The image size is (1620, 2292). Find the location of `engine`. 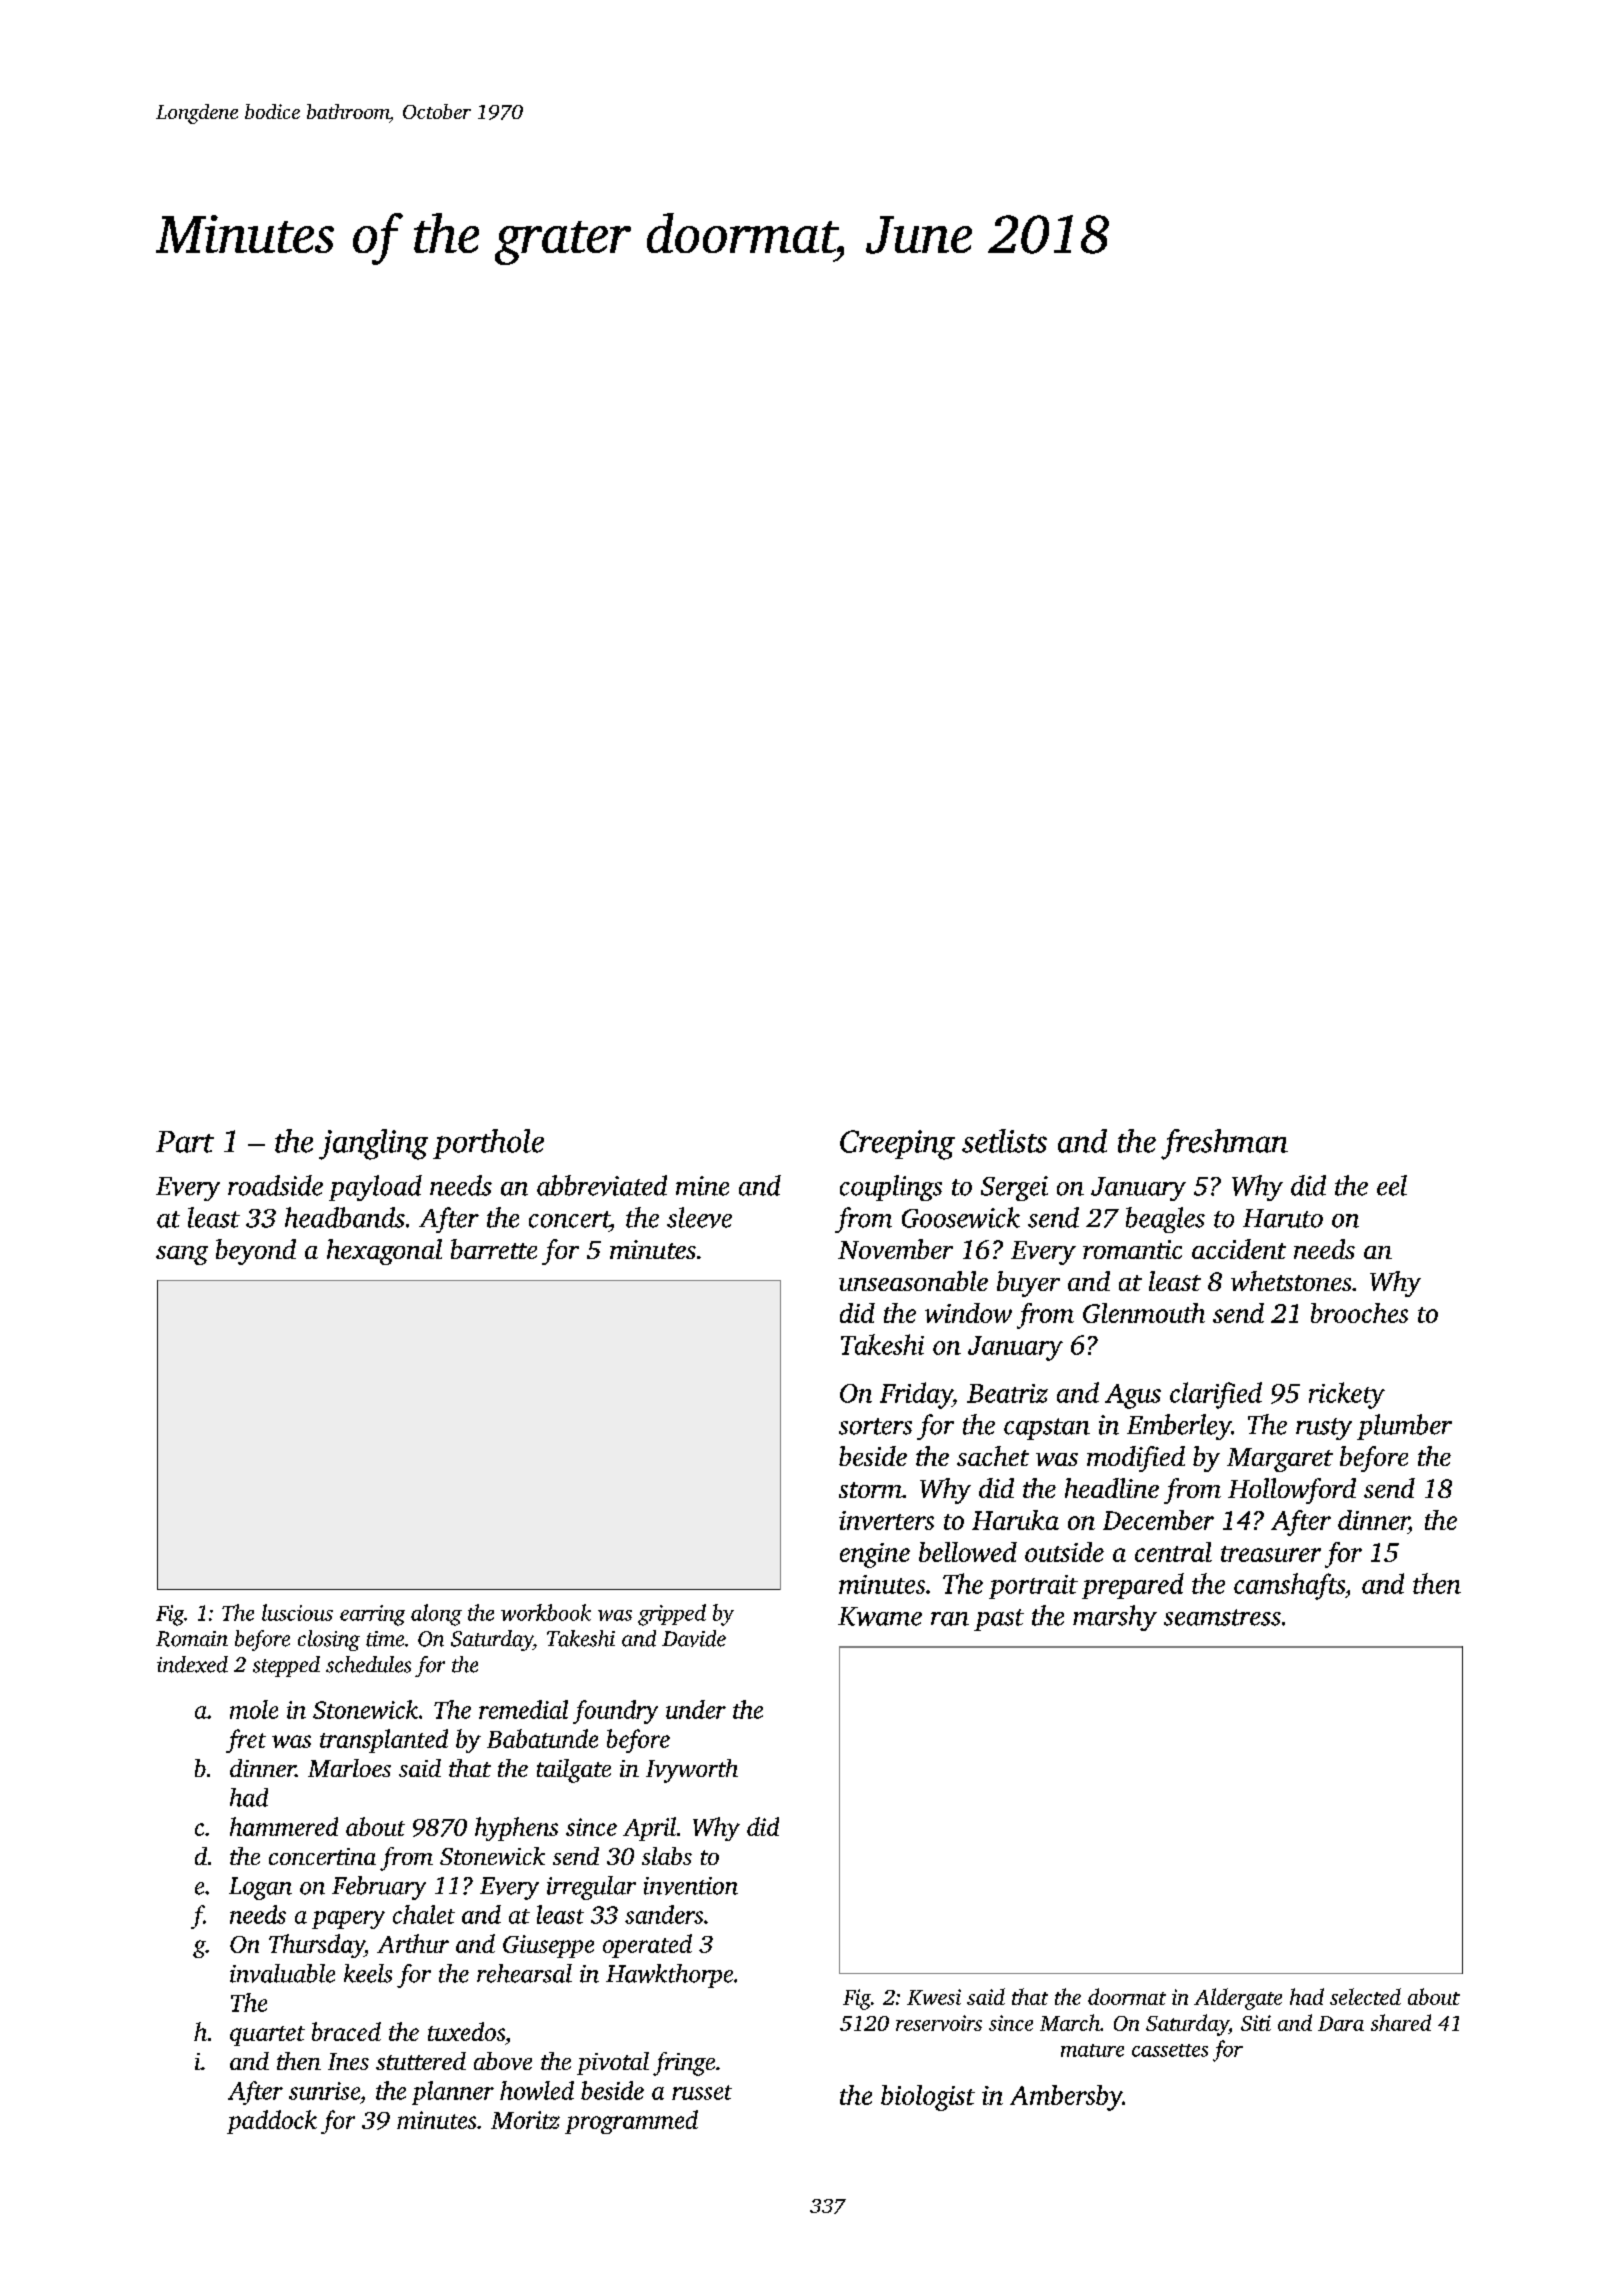

engine is located at coordinates (875, 1555).
